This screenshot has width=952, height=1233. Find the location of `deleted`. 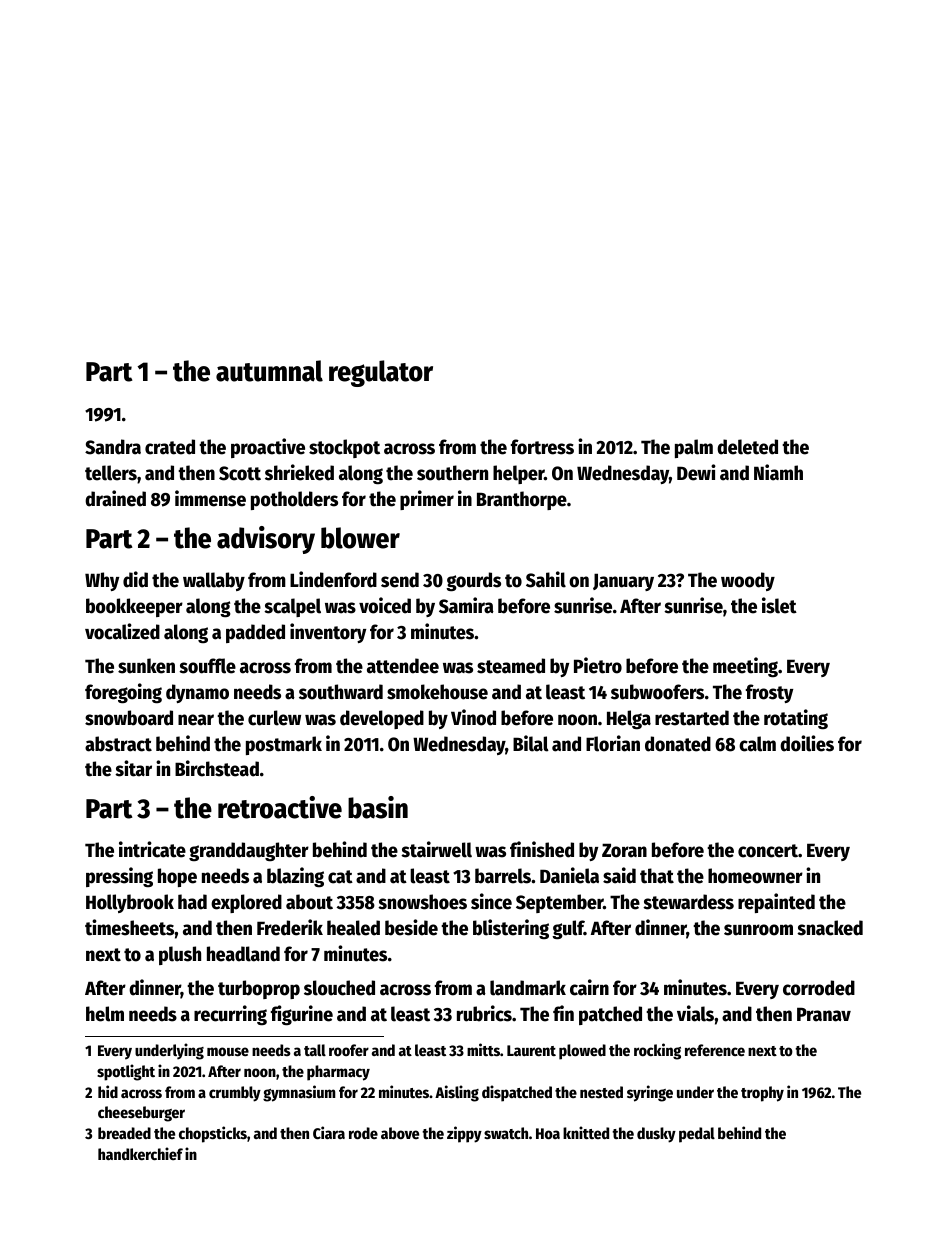

deleted is located at coordinates (747, 447).
